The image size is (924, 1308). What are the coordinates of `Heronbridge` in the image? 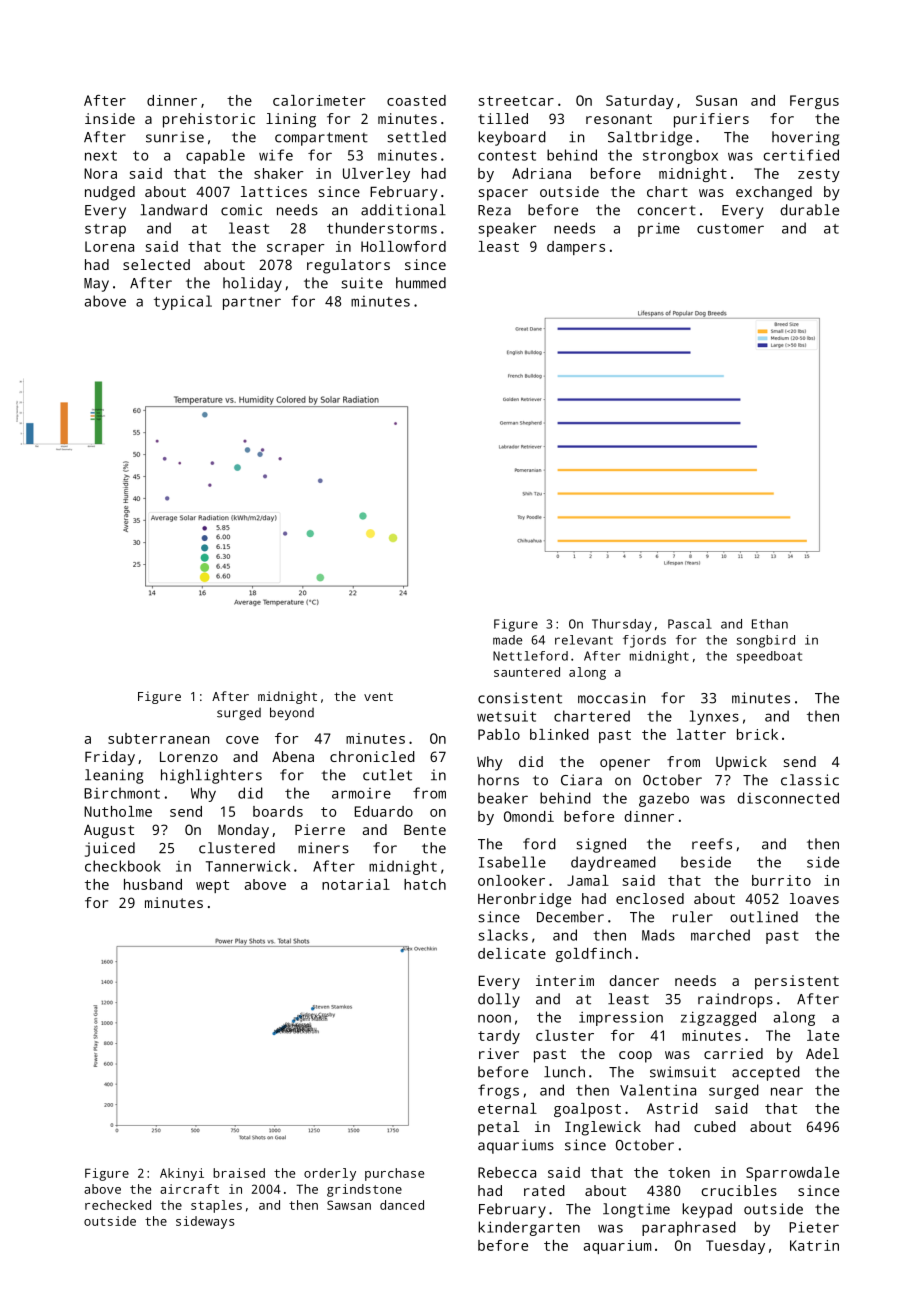 It's located at (524, 900).
